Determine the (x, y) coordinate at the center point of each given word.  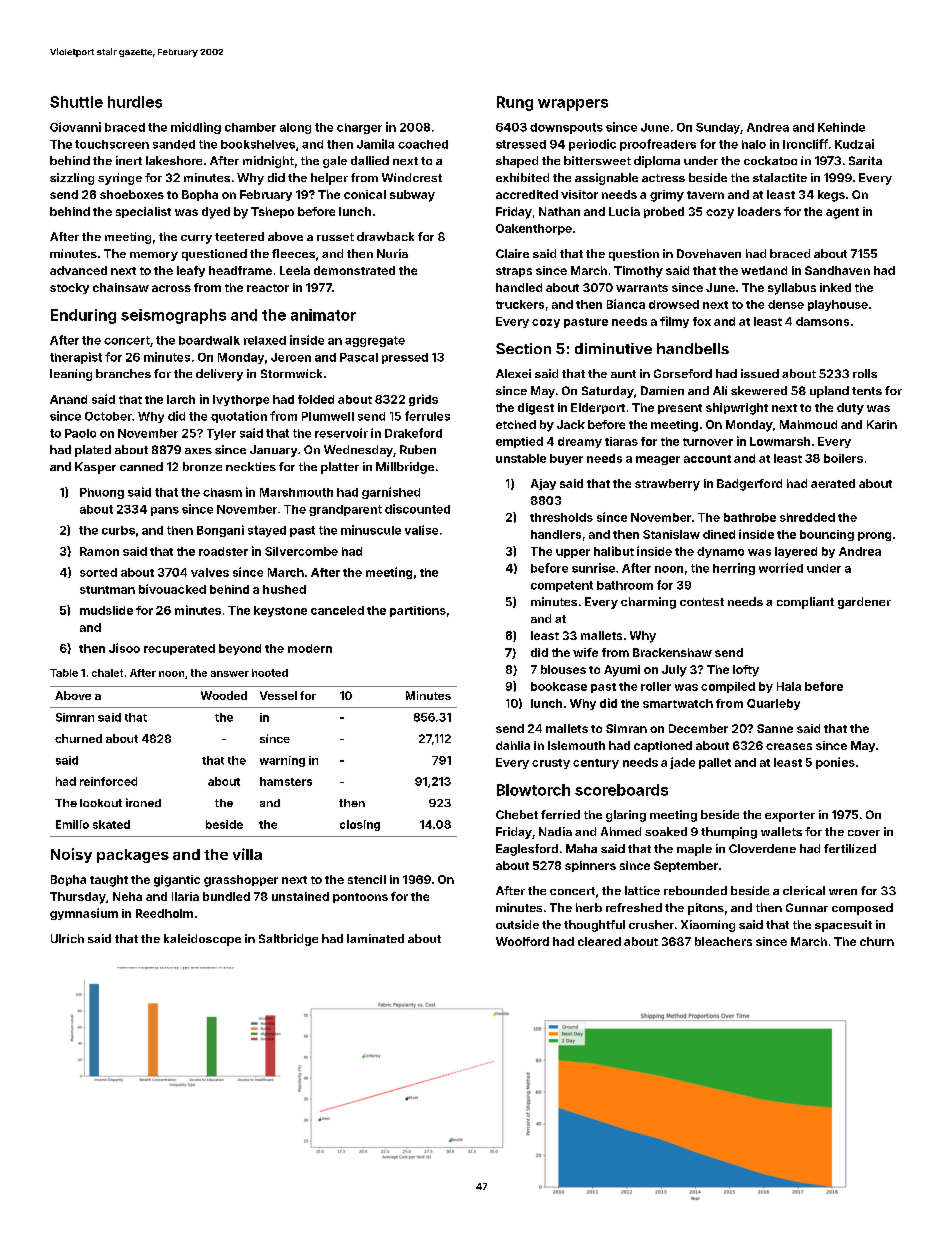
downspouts (566, 128)
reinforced (108, 781)
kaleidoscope (202, 940)
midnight (268, 162)
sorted (98, 572)
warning (282, 761)
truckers (520, 304)
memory (154, 256)
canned (141, 466)
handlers (556, 534)
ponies (835, 763)
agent (842, 213)
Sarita (865, 160)
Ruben (418, 449)
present (680, 409)
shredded (807, 517)
